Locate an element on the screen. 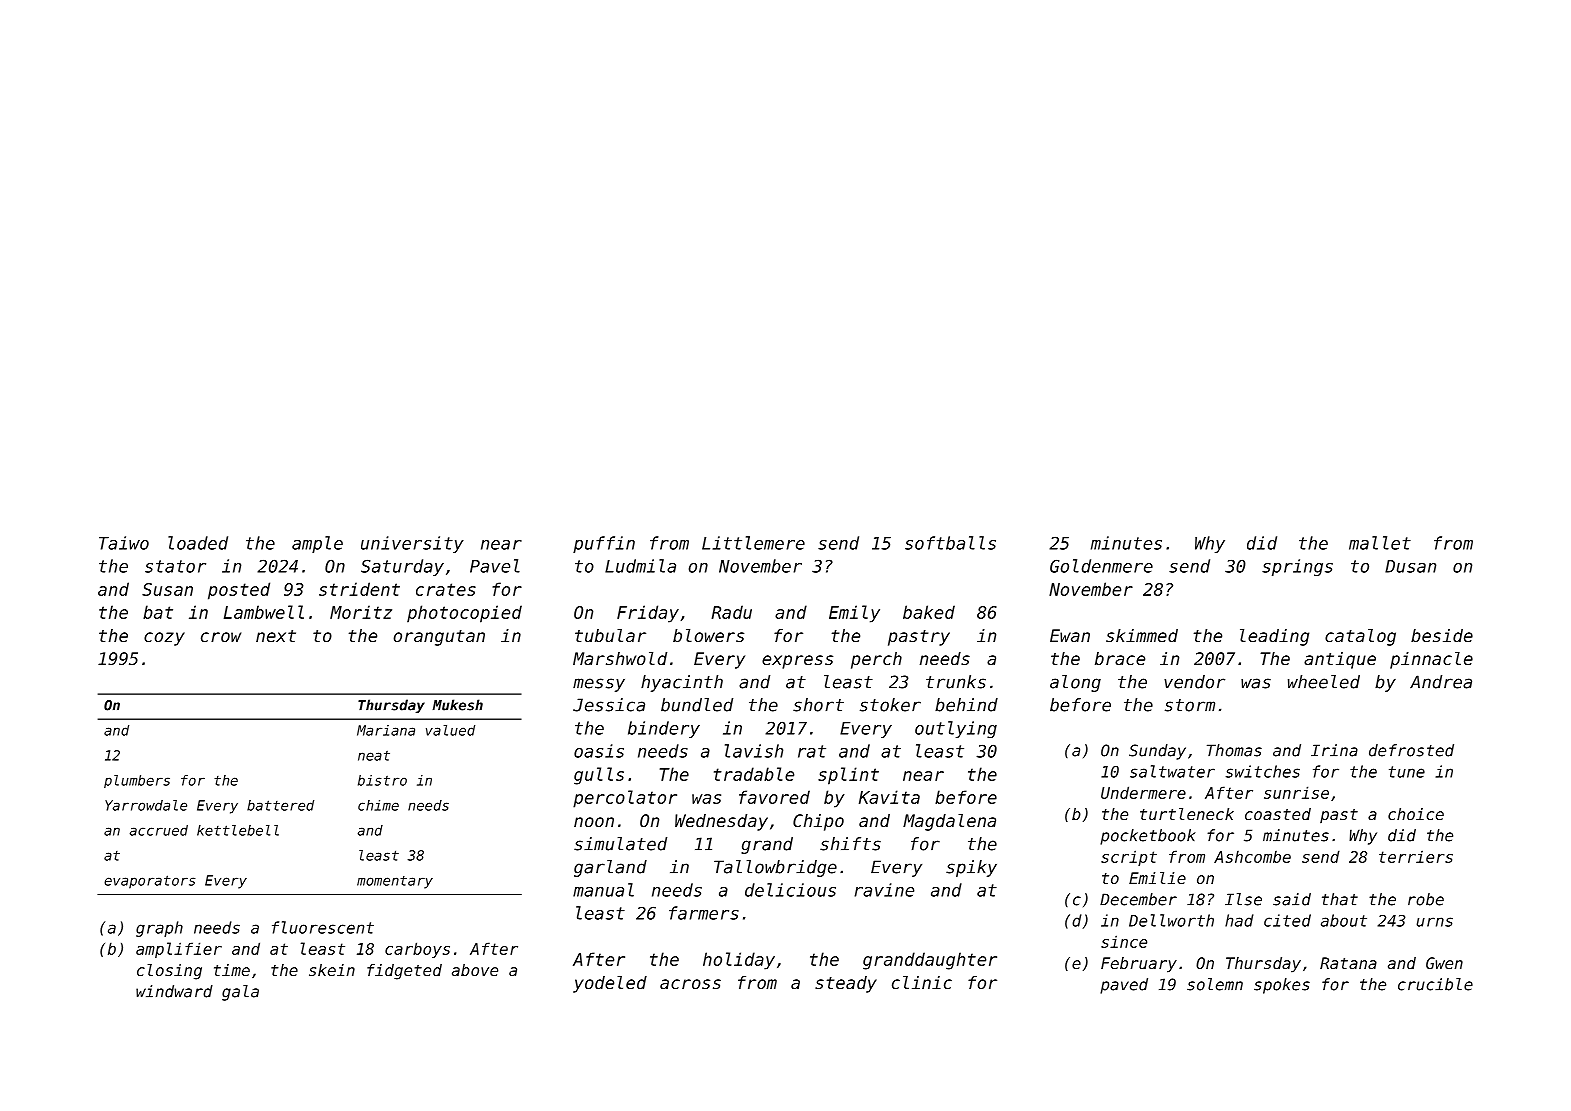  vendor is located at coordinates (1194, 682).
